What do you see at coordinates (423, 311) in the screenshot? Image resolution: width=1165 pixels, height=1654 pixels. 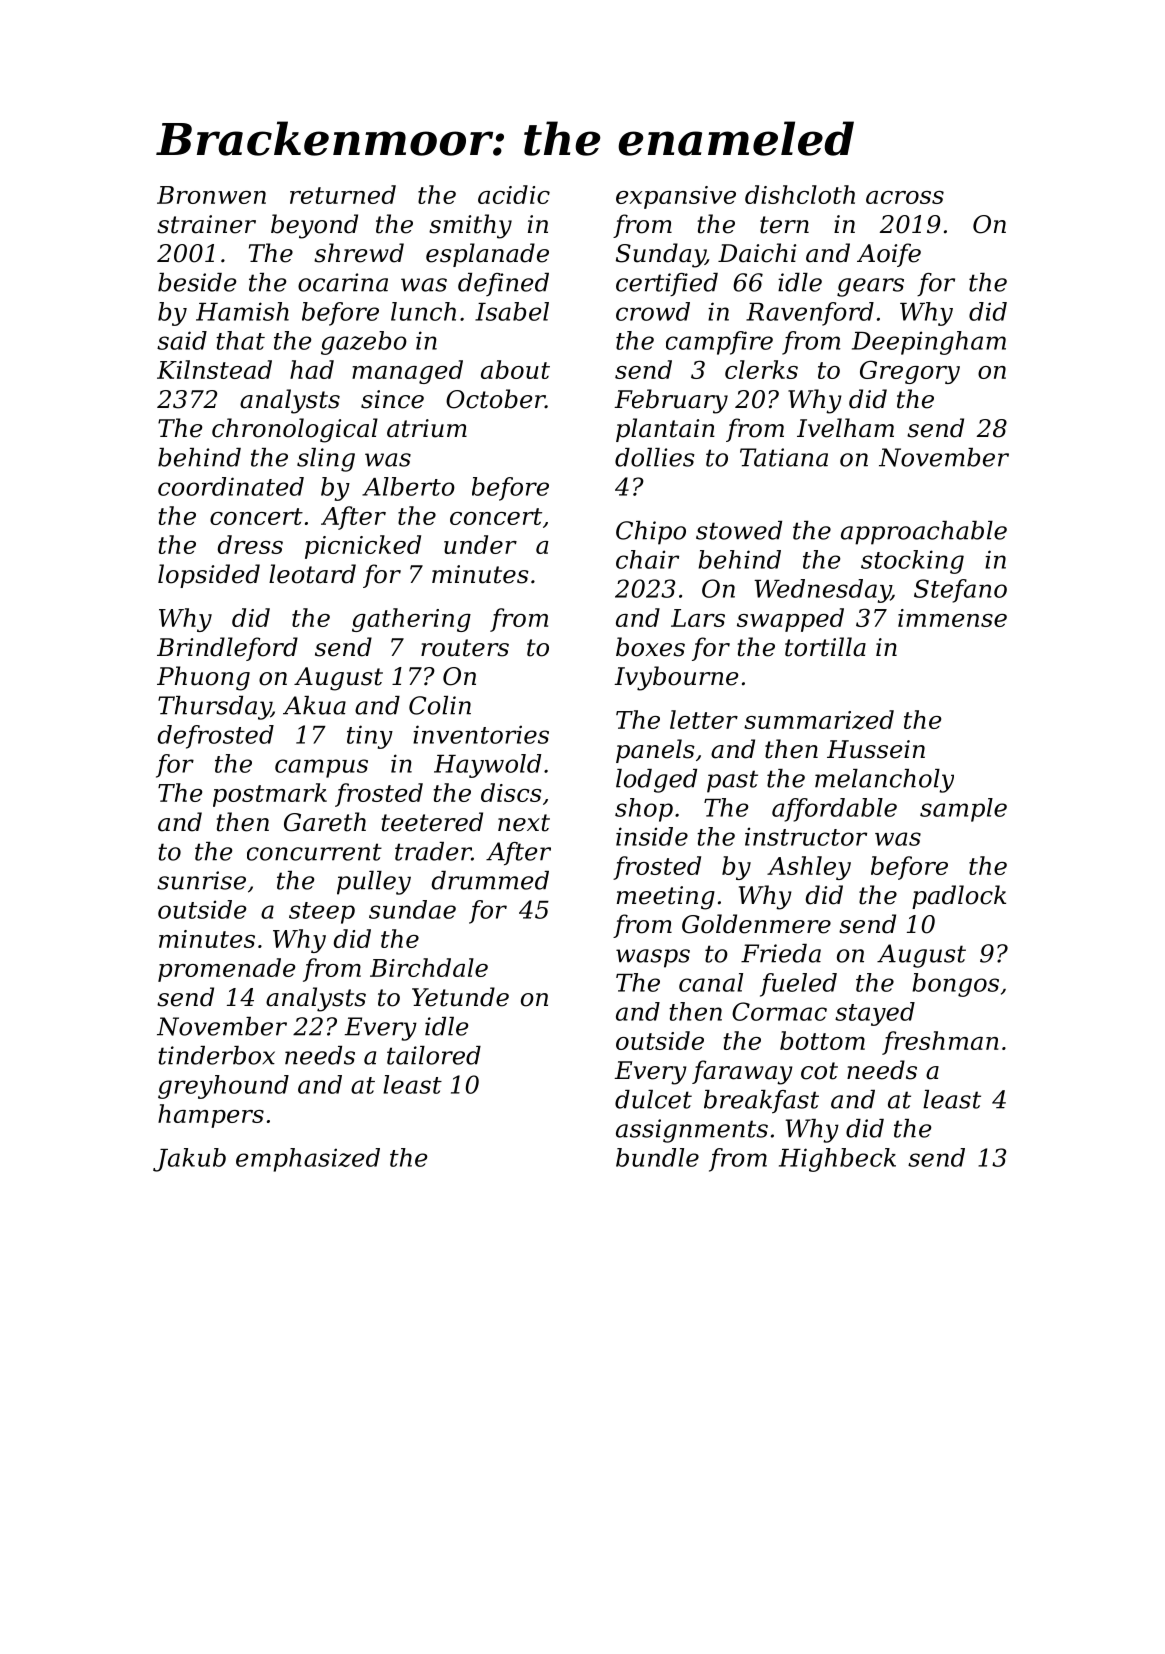 I see `lunch` at bounding box center [423, 311].
